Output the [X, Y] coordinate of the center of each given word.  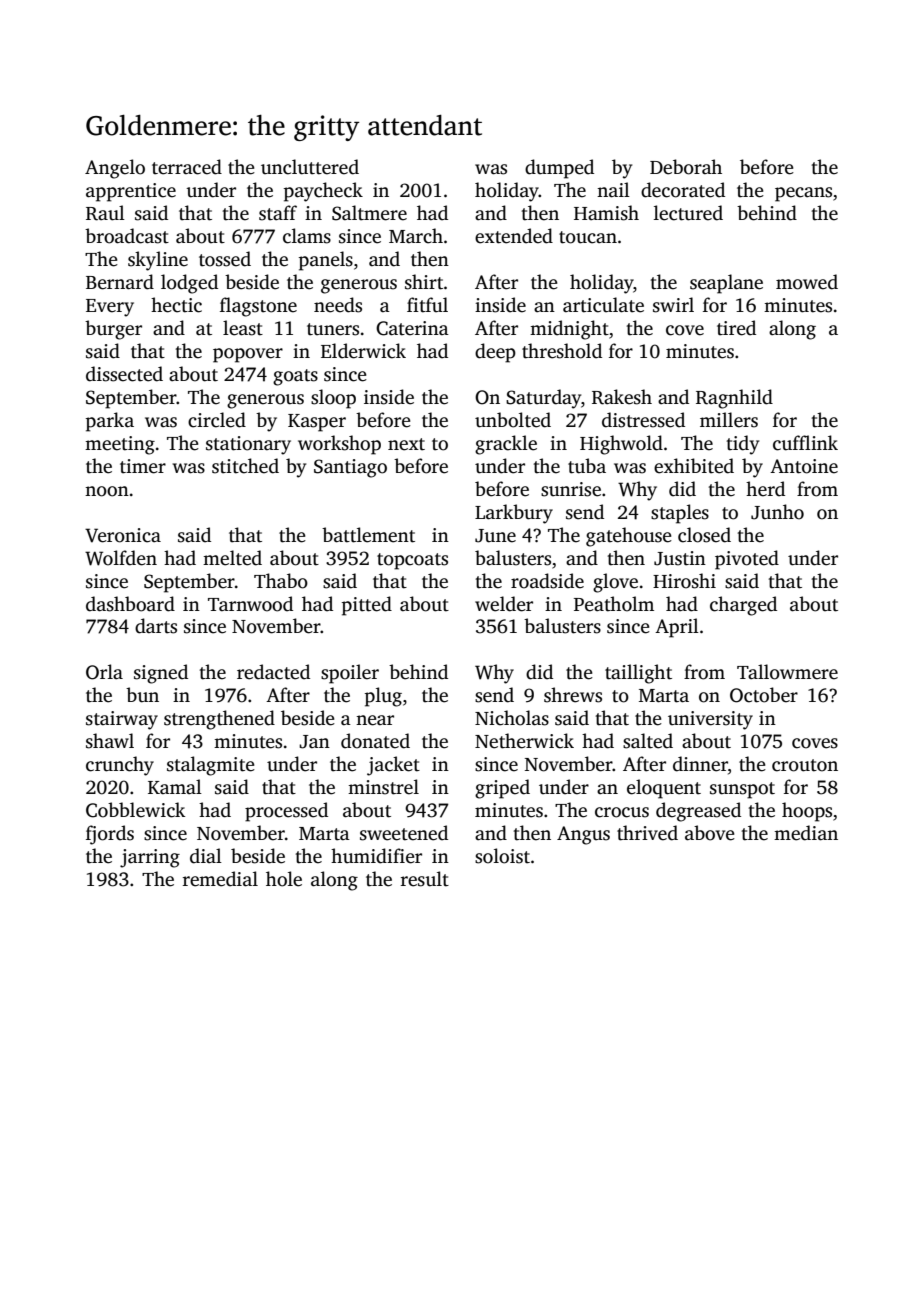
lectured [688, 213]
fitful [427, 305]
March [416, 236]
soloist [502, 856]
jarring [150, 858]
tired [736, 328]
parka [110, 422]
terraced [187, 167]
